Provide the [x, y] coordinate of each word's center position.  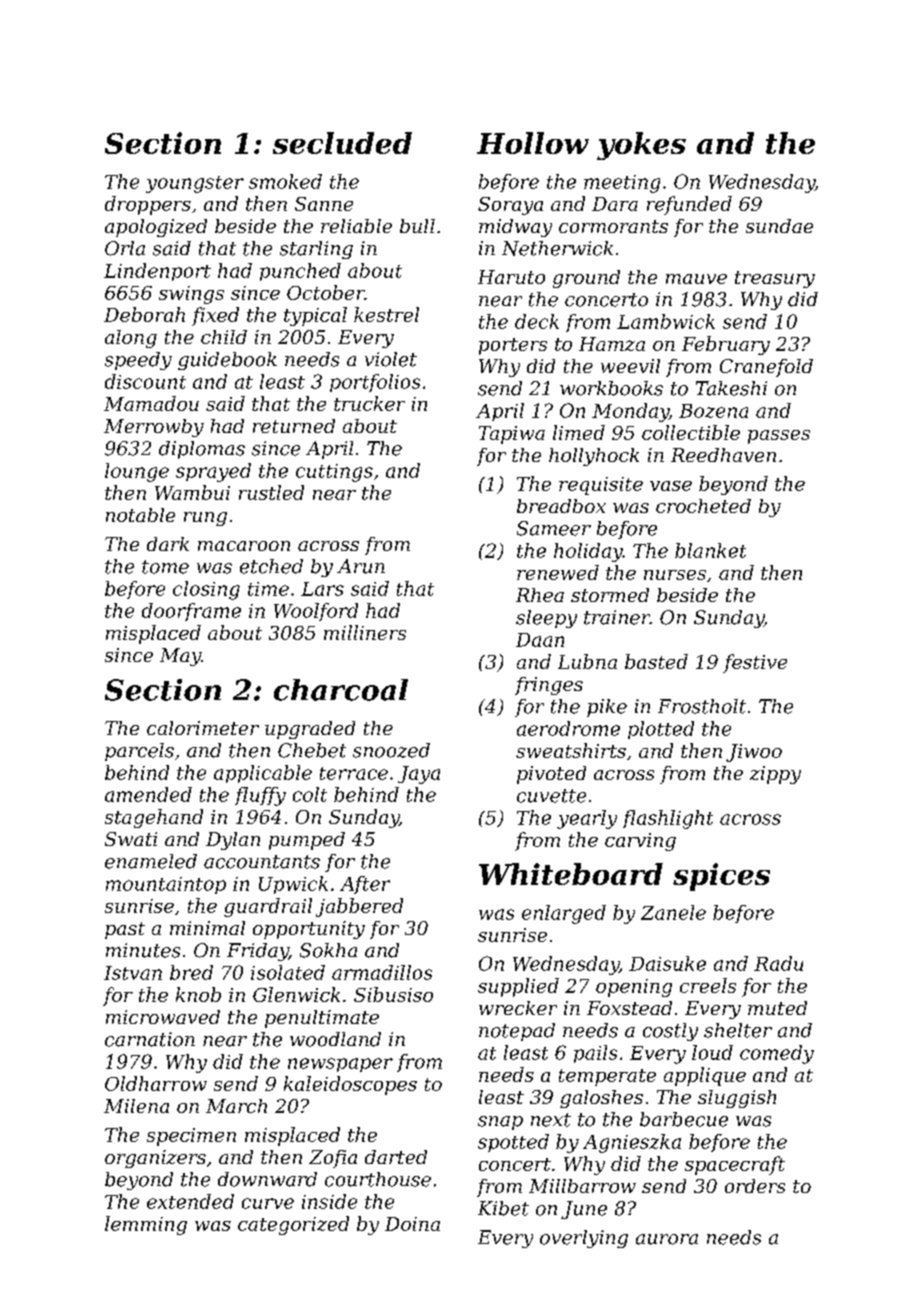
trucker [369, 403]
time [268, 589]
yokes [641, 146]
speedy [138, 361]
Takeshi [731, 388]
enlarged [564, 914]
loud [712, 1052]
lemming [146, 1225]
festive [755, 663]
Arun [361, 566]
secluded [342, 143]
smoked [285, 181]
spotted [513, 1143]
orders [755, 1186]
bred [191, 972]
